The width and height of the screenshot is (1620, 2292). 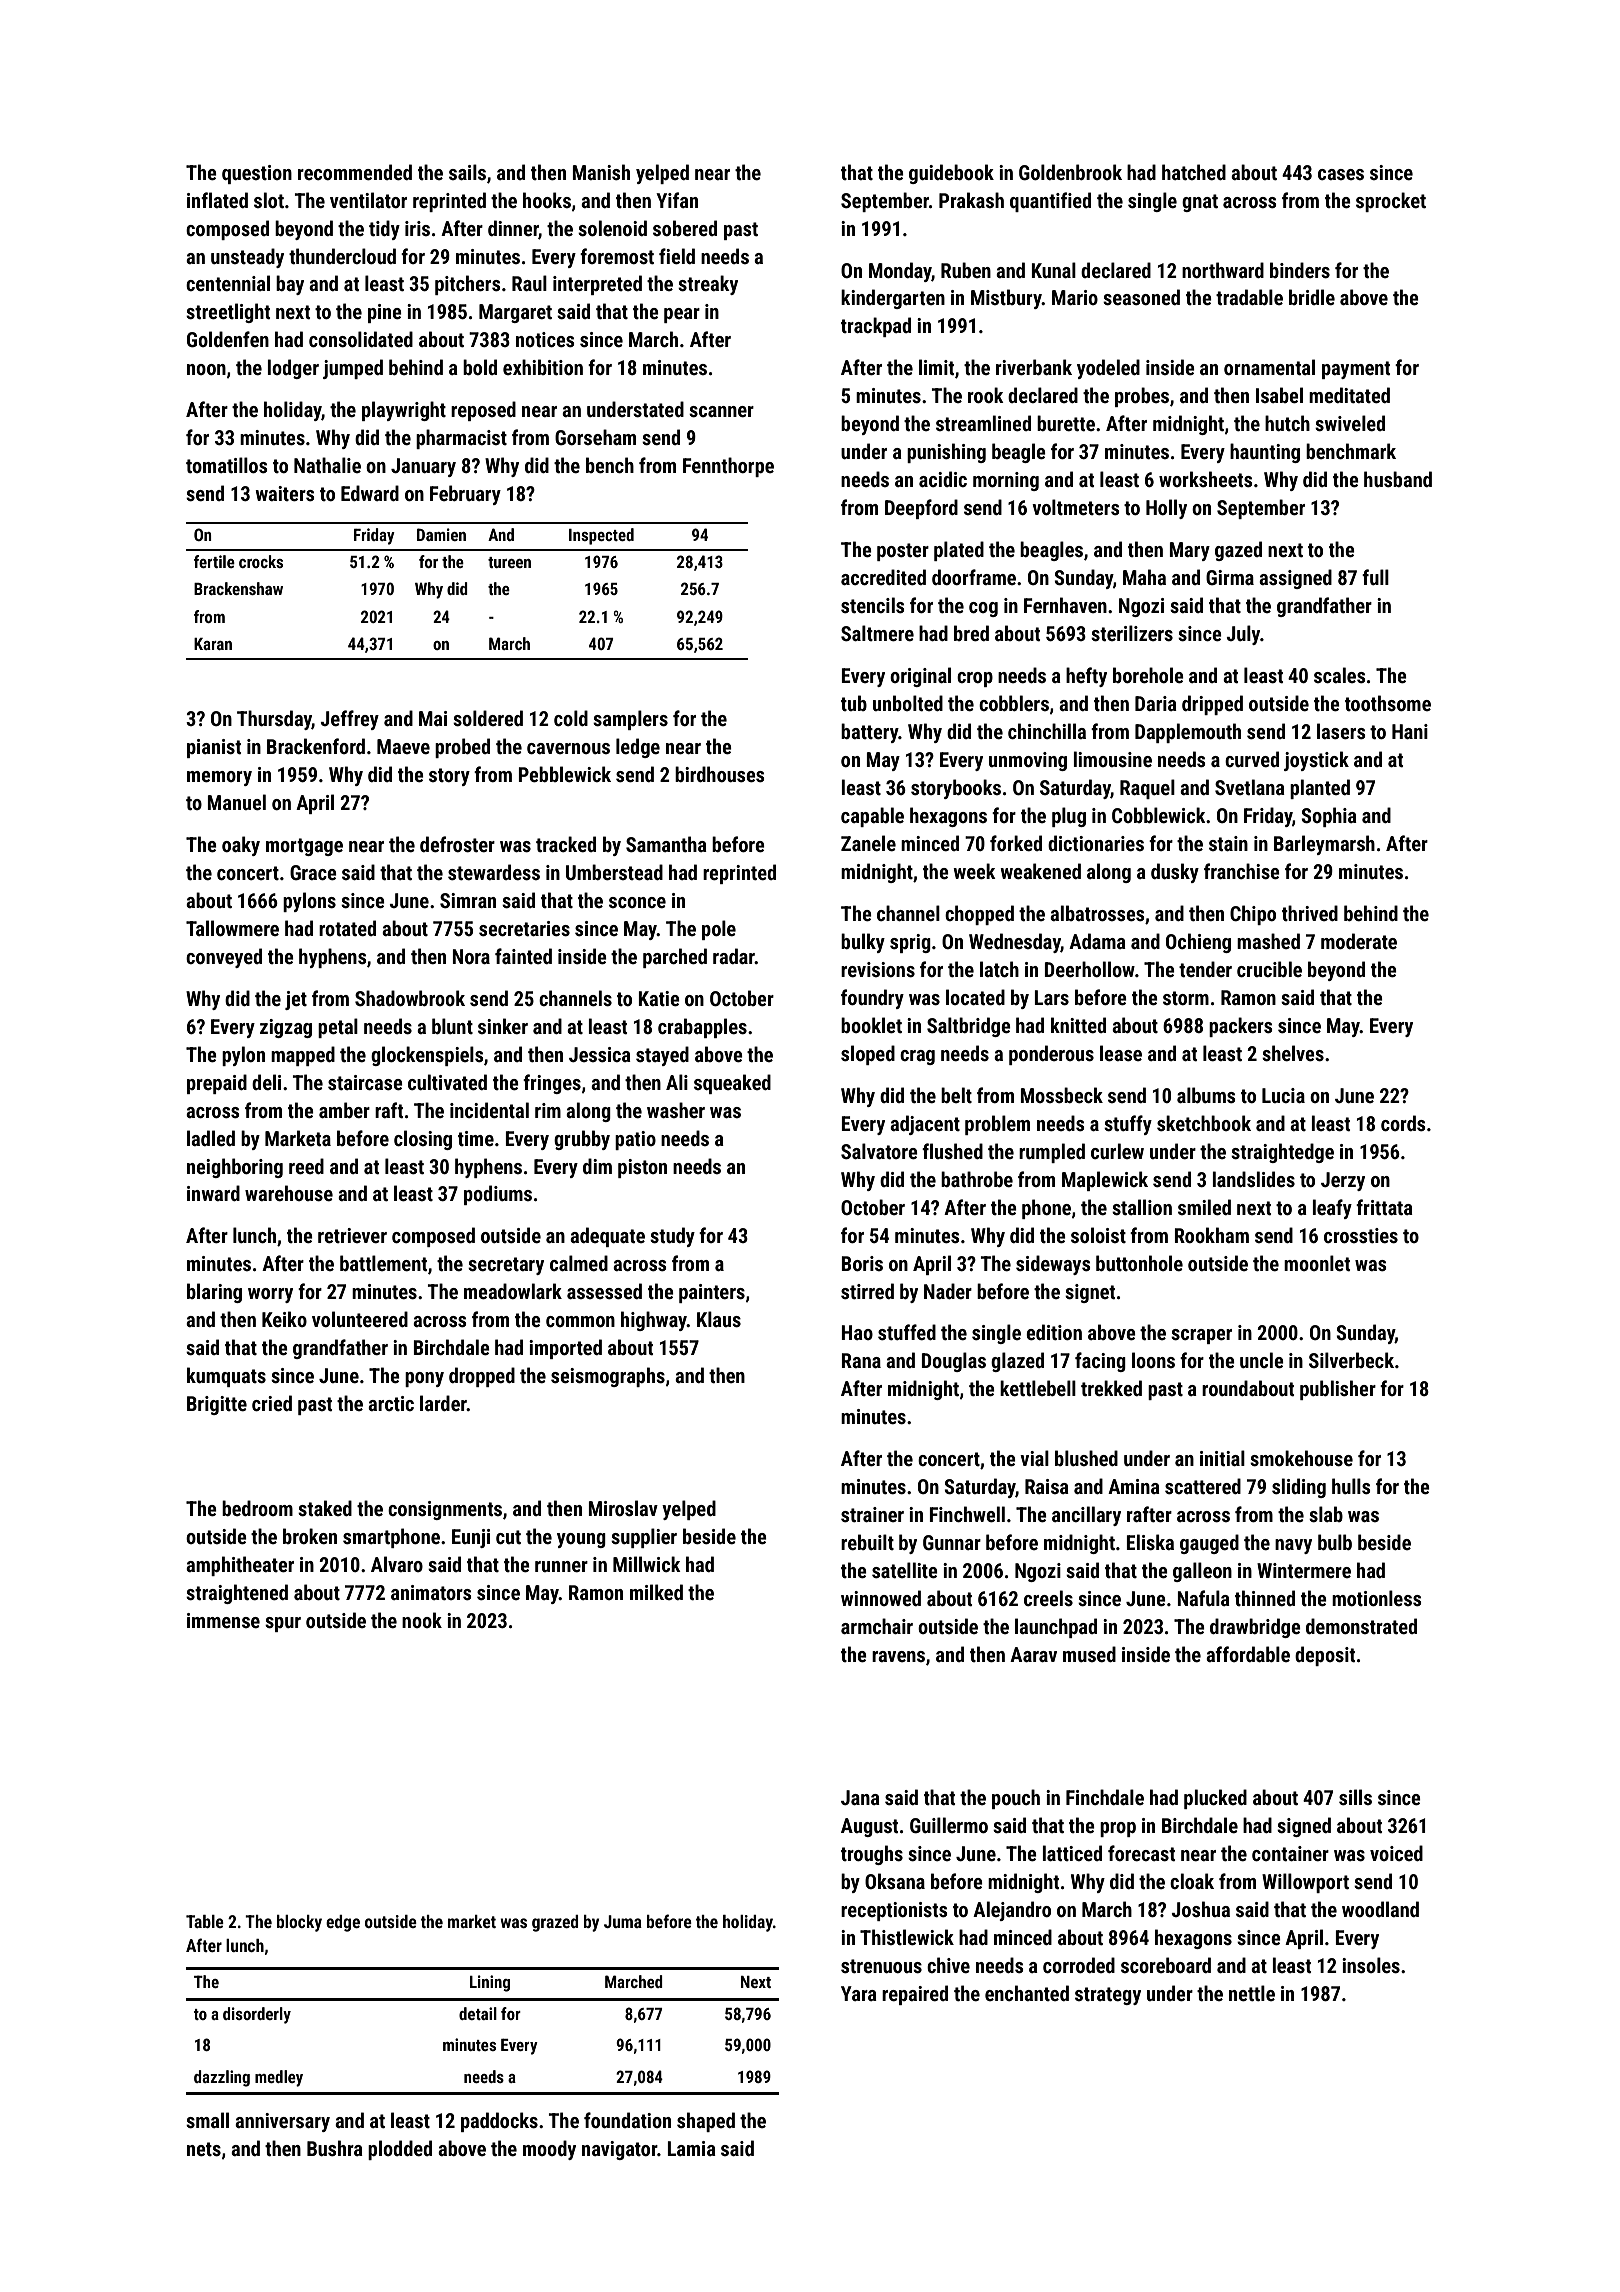 I want to click on inflated, so click(x=217, y=200).
